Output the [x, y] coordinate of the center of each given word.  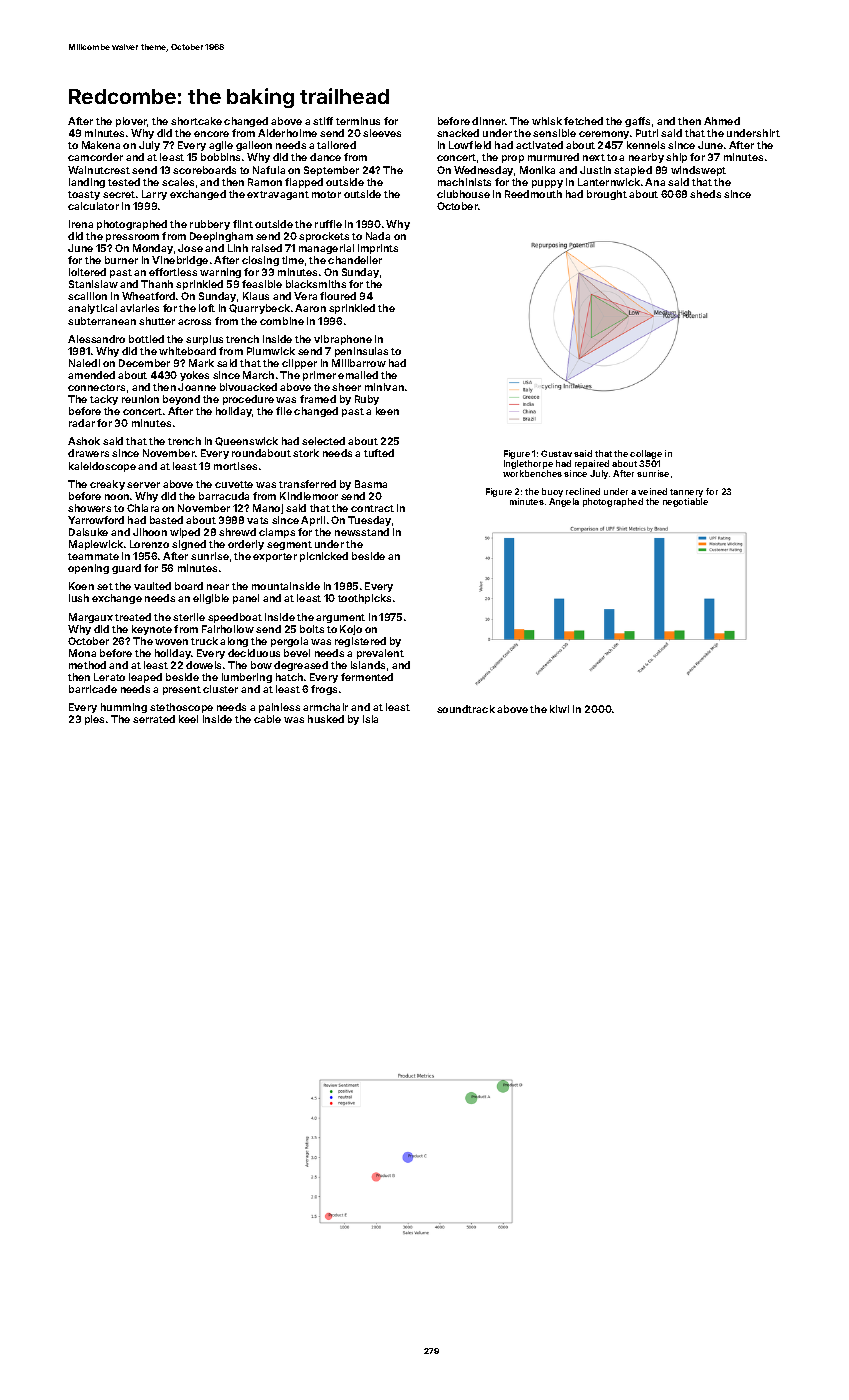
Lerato [109, 677]
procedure [248, 400]
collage [646, 454]
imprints [378, 249]
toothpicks [364, 599]
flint [243, 224]
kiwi [559, 709]
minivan [384, 387]
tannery [686, 493]
